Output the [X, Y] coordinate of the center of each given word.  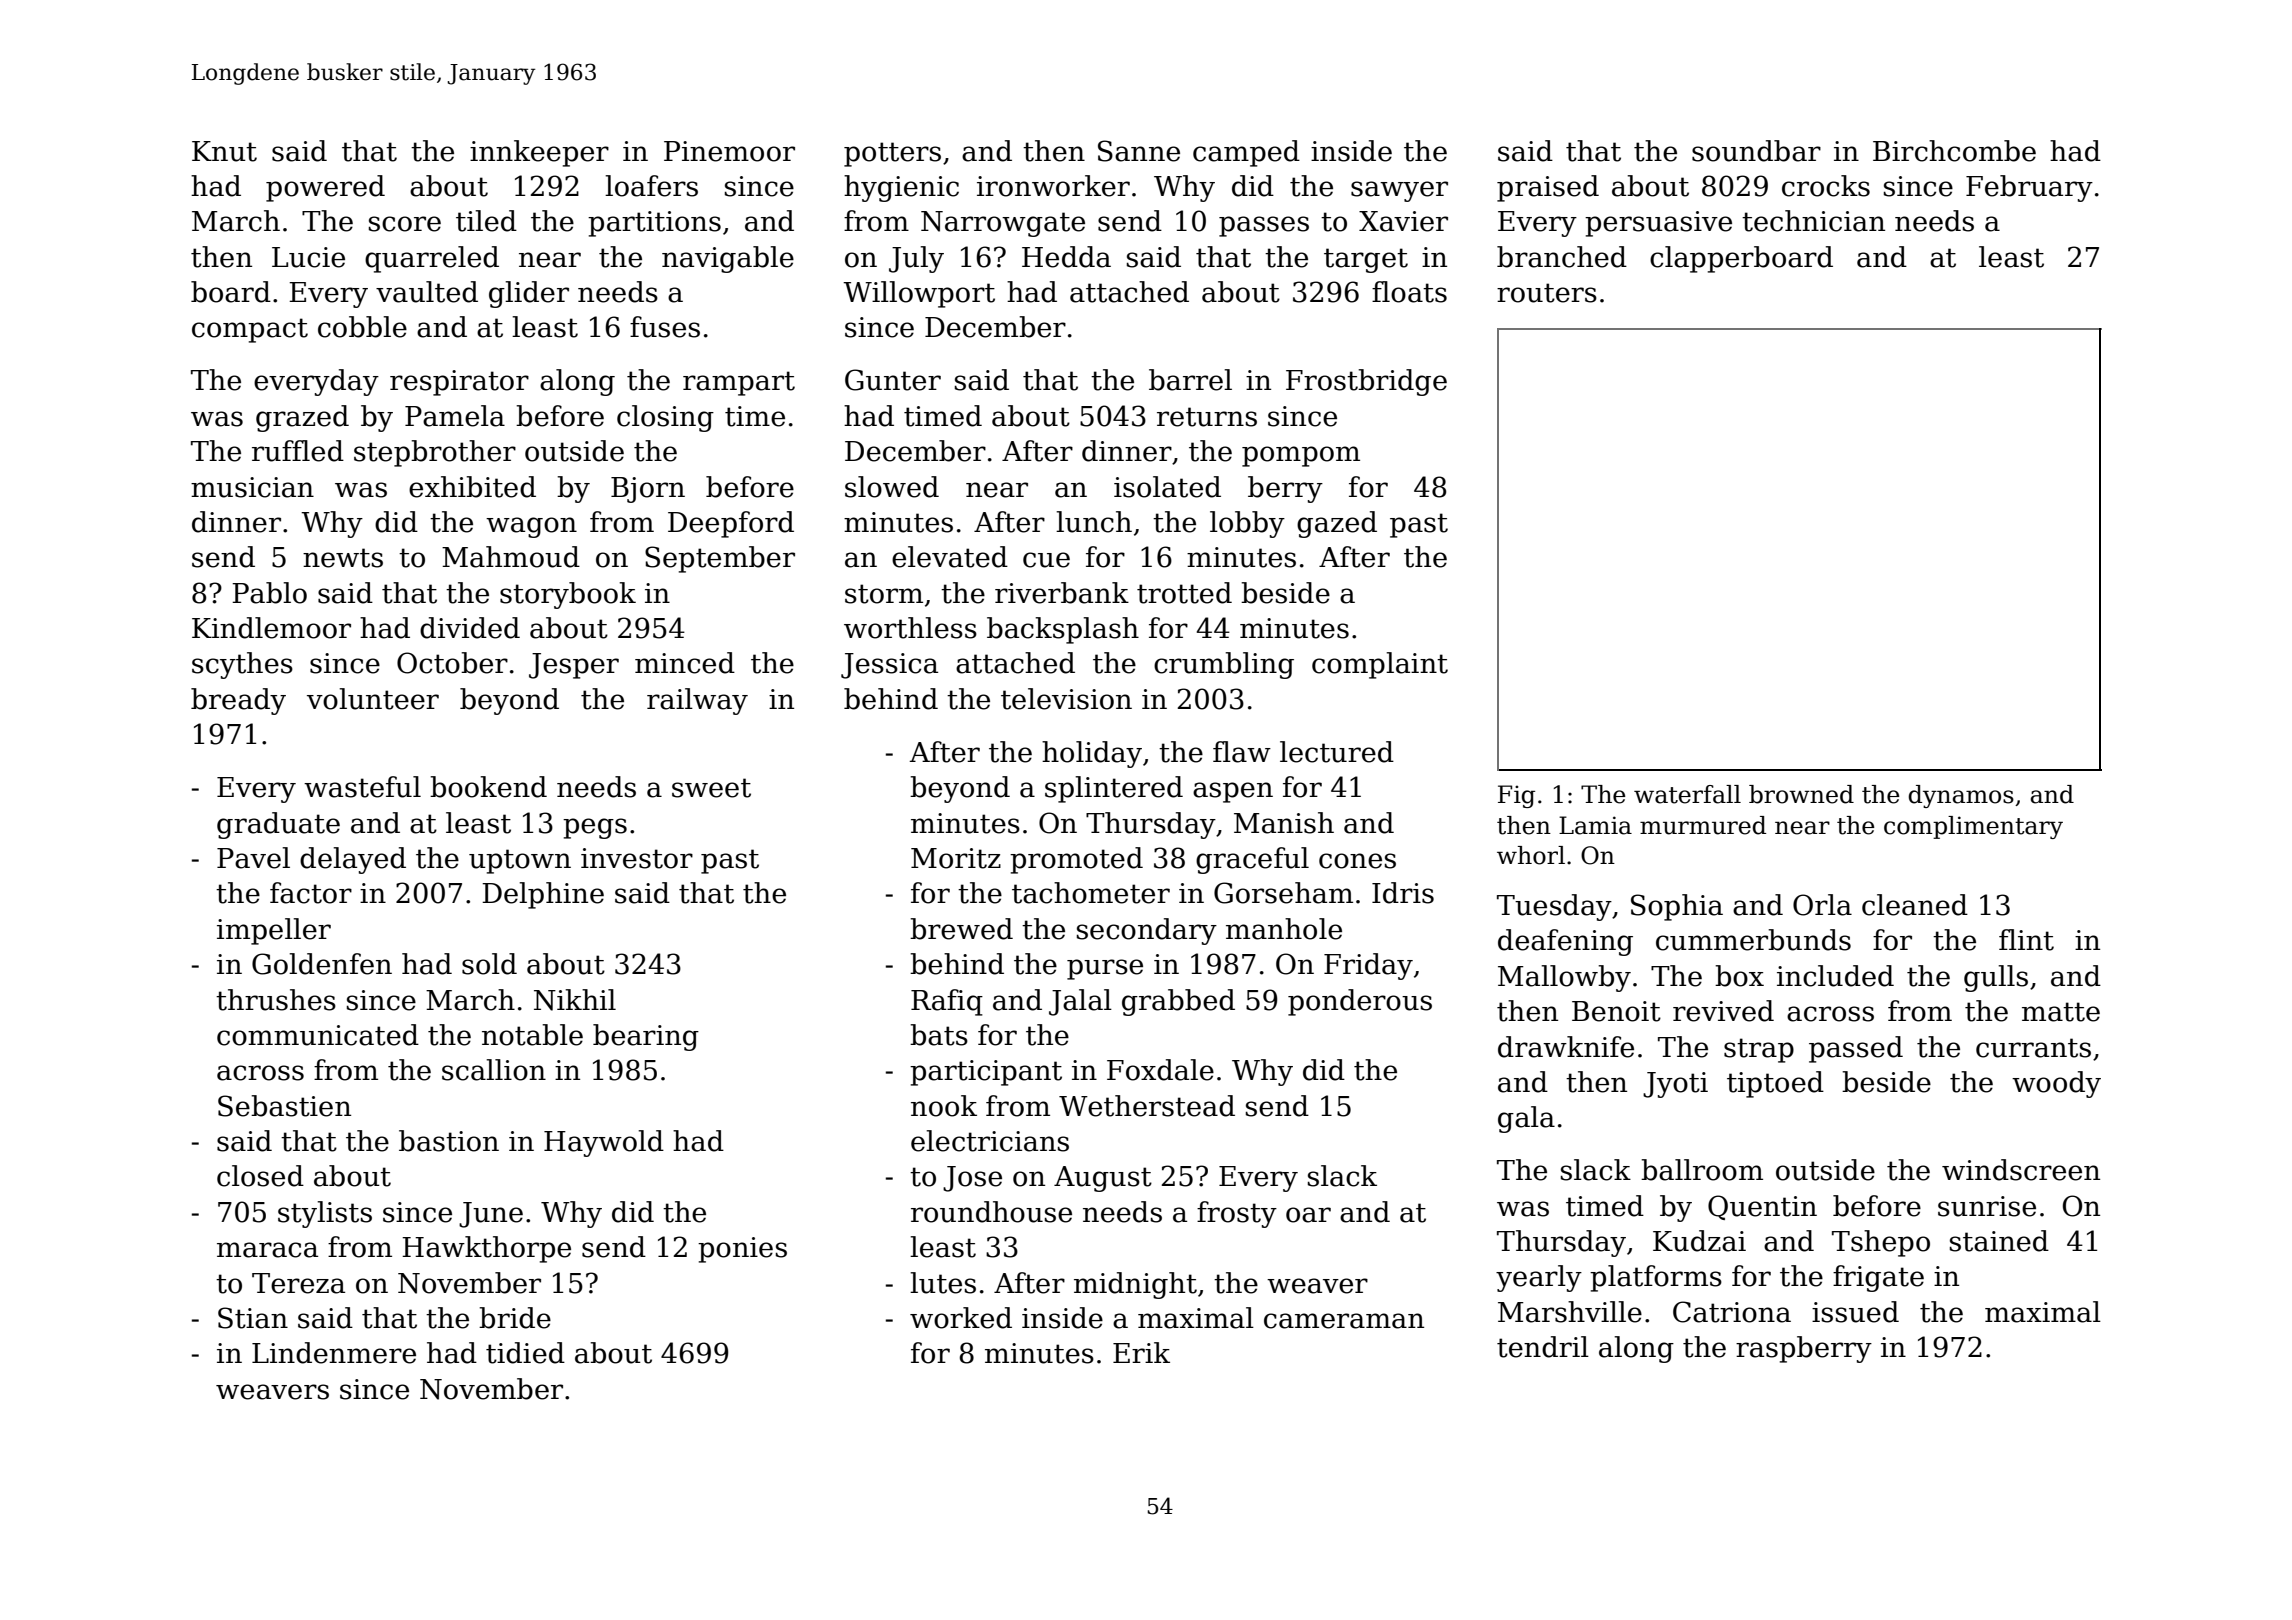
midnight [1135, 1285]
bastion [449, 1141]
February [2029, 188]
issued [1855, 1312]
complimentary [1973, 827]
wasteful [362, 787]
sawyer [1399, 191]
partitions [654, 224]
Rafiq [947, 1002]
